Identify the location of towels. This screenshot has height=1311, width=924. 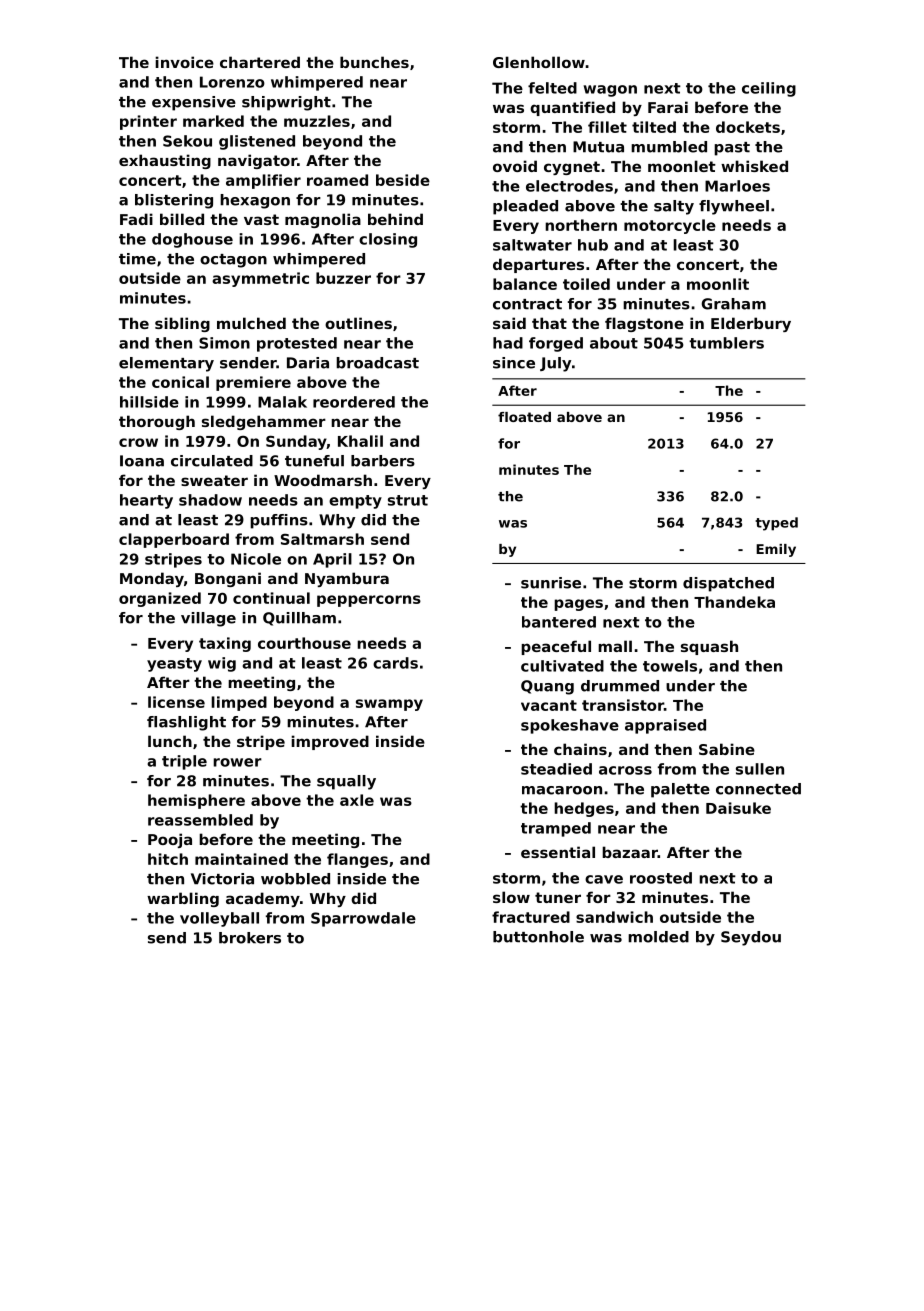
(670, 666).
